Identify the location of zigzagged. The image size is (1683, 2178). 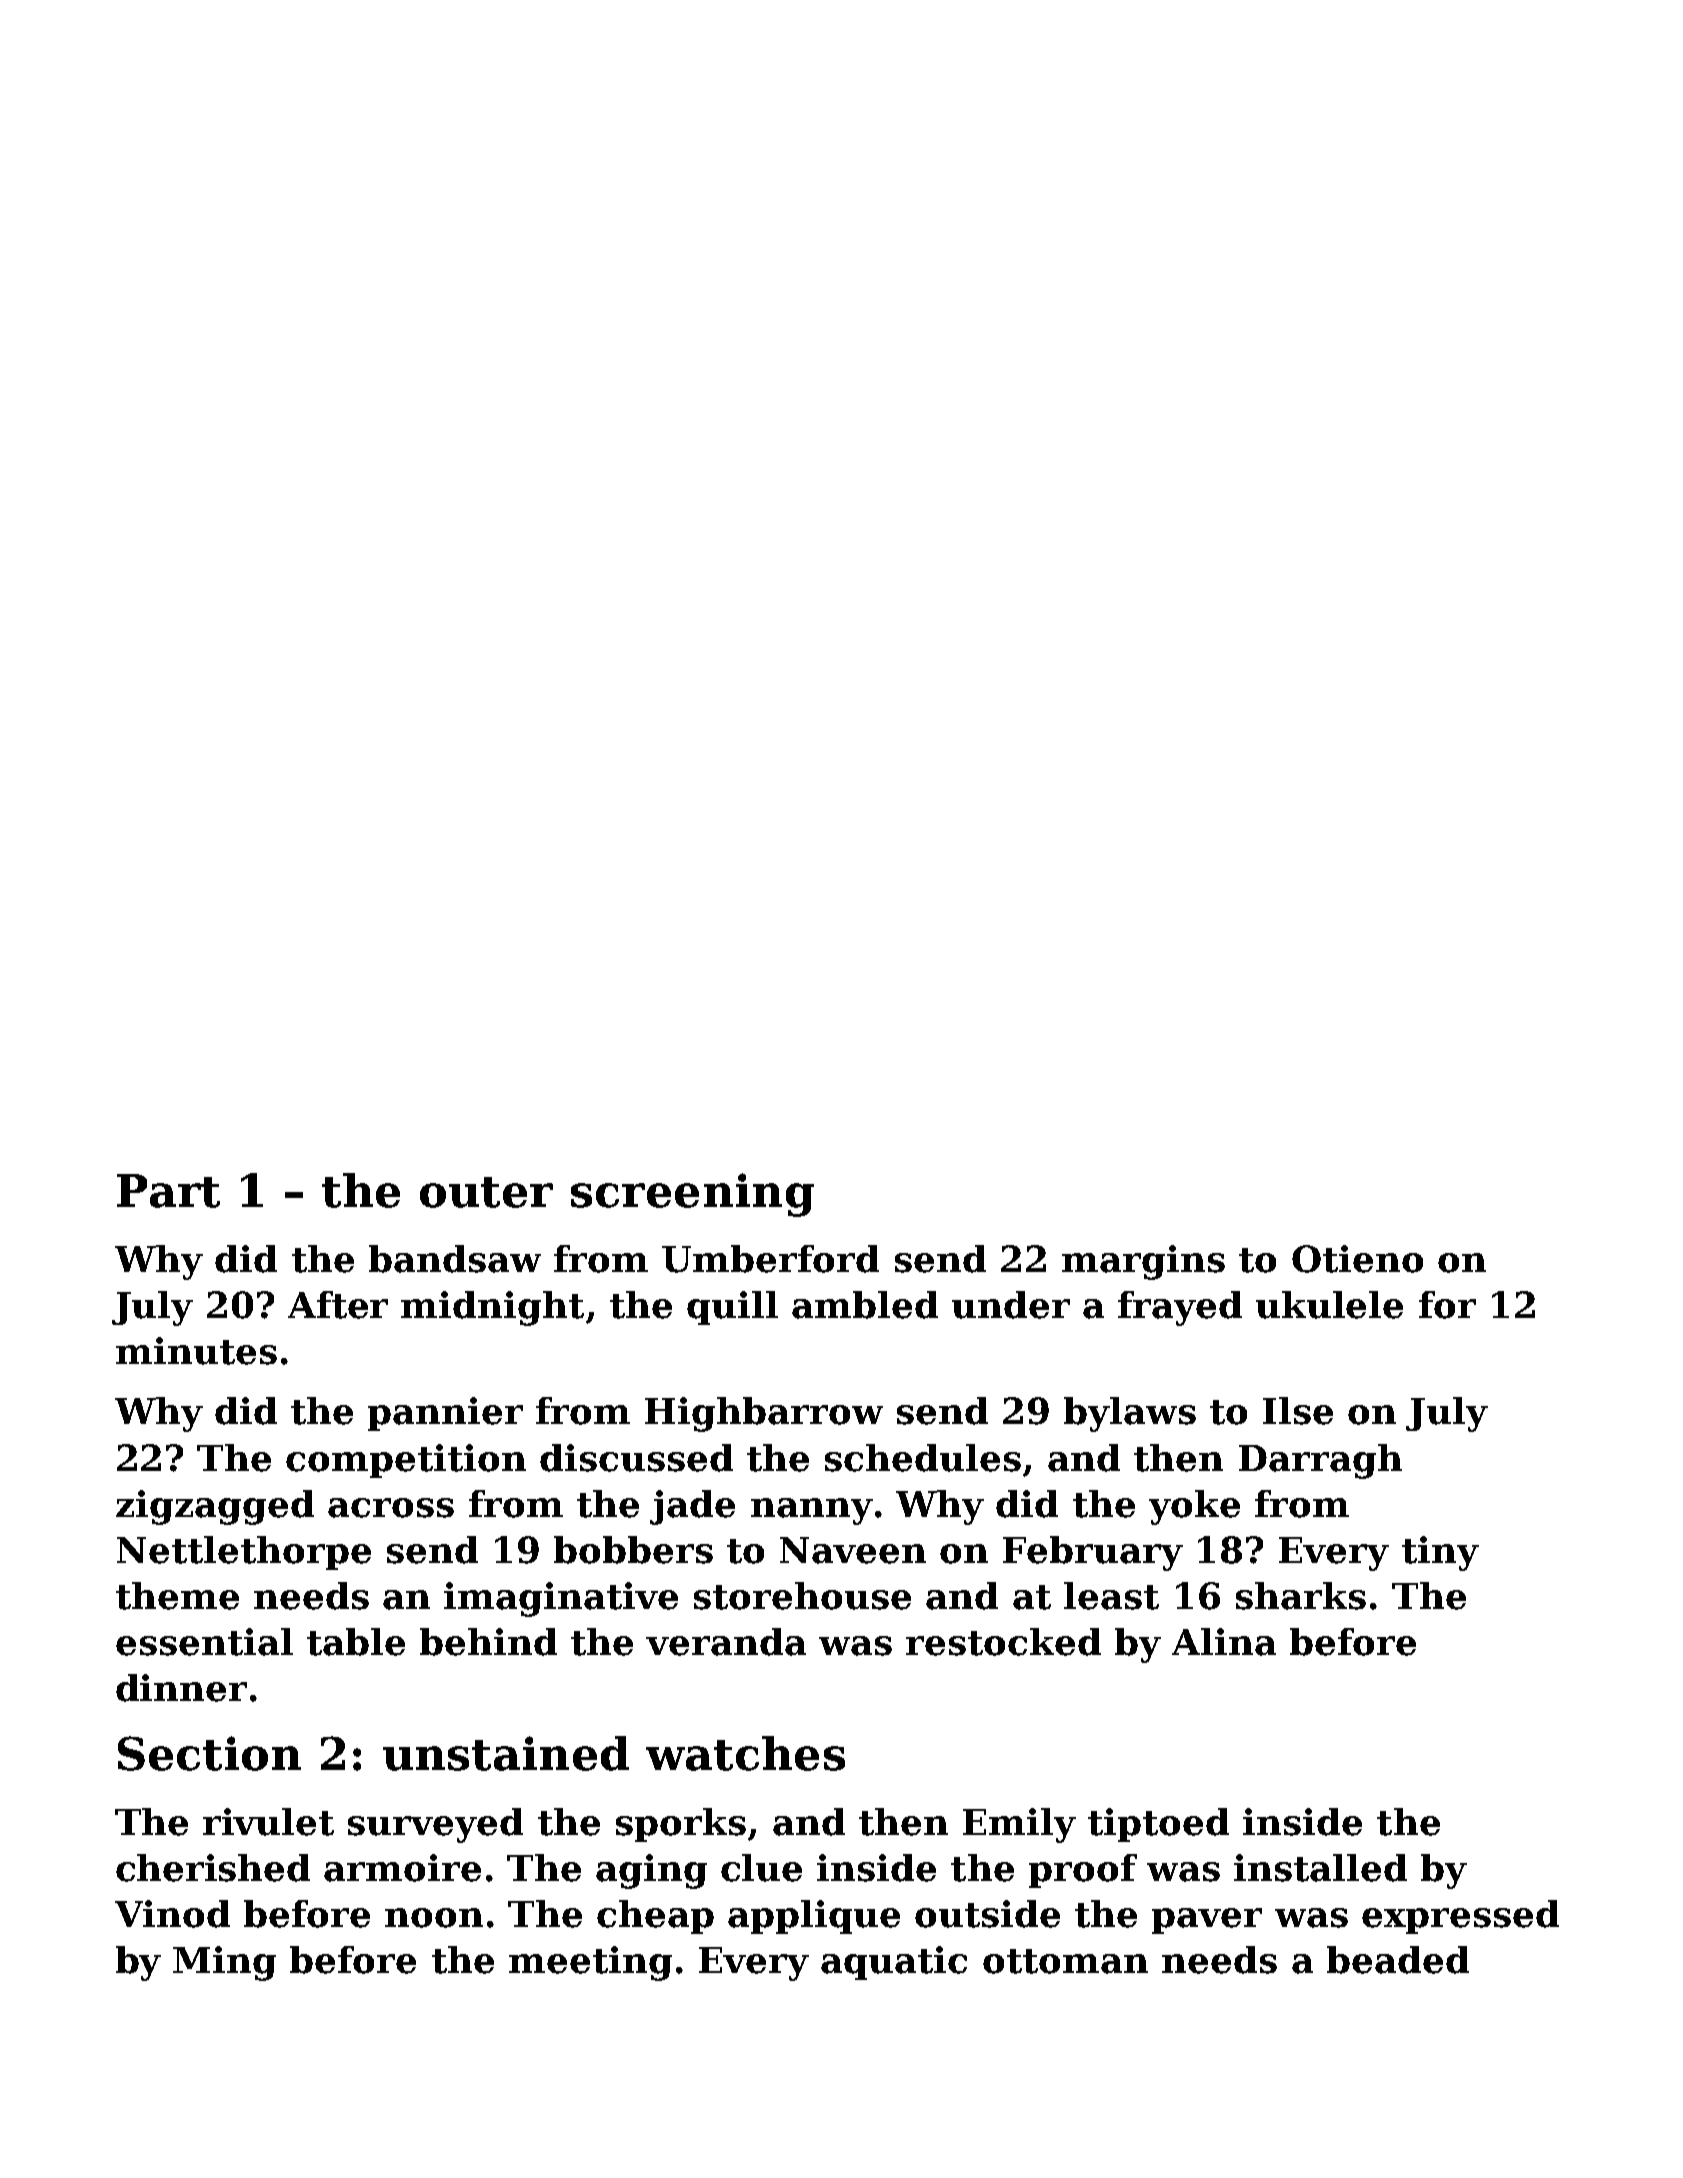
(215, 1507).
